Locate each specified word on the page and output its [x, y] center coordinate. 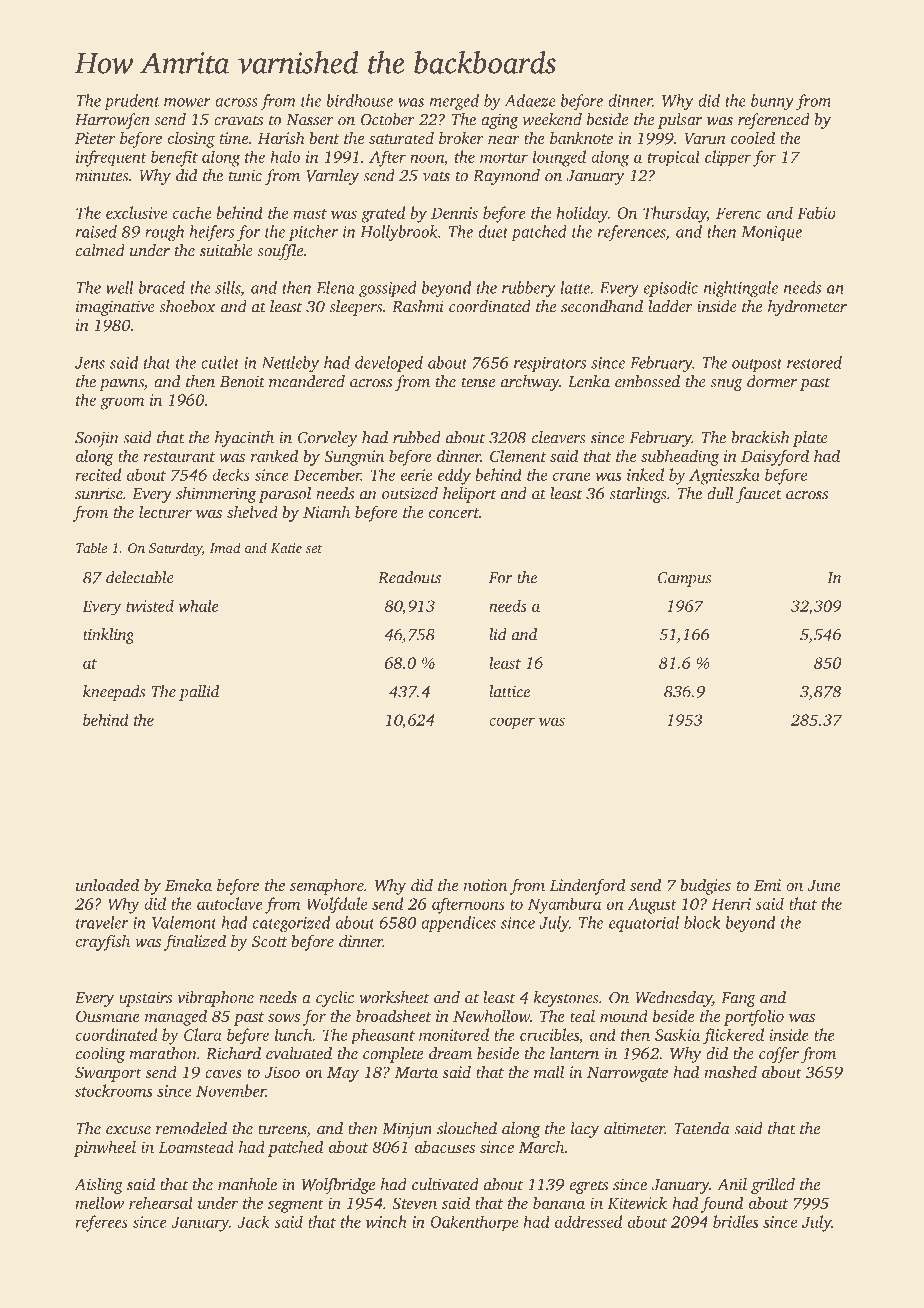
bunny [772, 102]
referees [101, 1223]
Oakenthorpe [474, 1223]
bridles [735, 1221]
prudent [132, 102]
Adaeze [530, 100]
